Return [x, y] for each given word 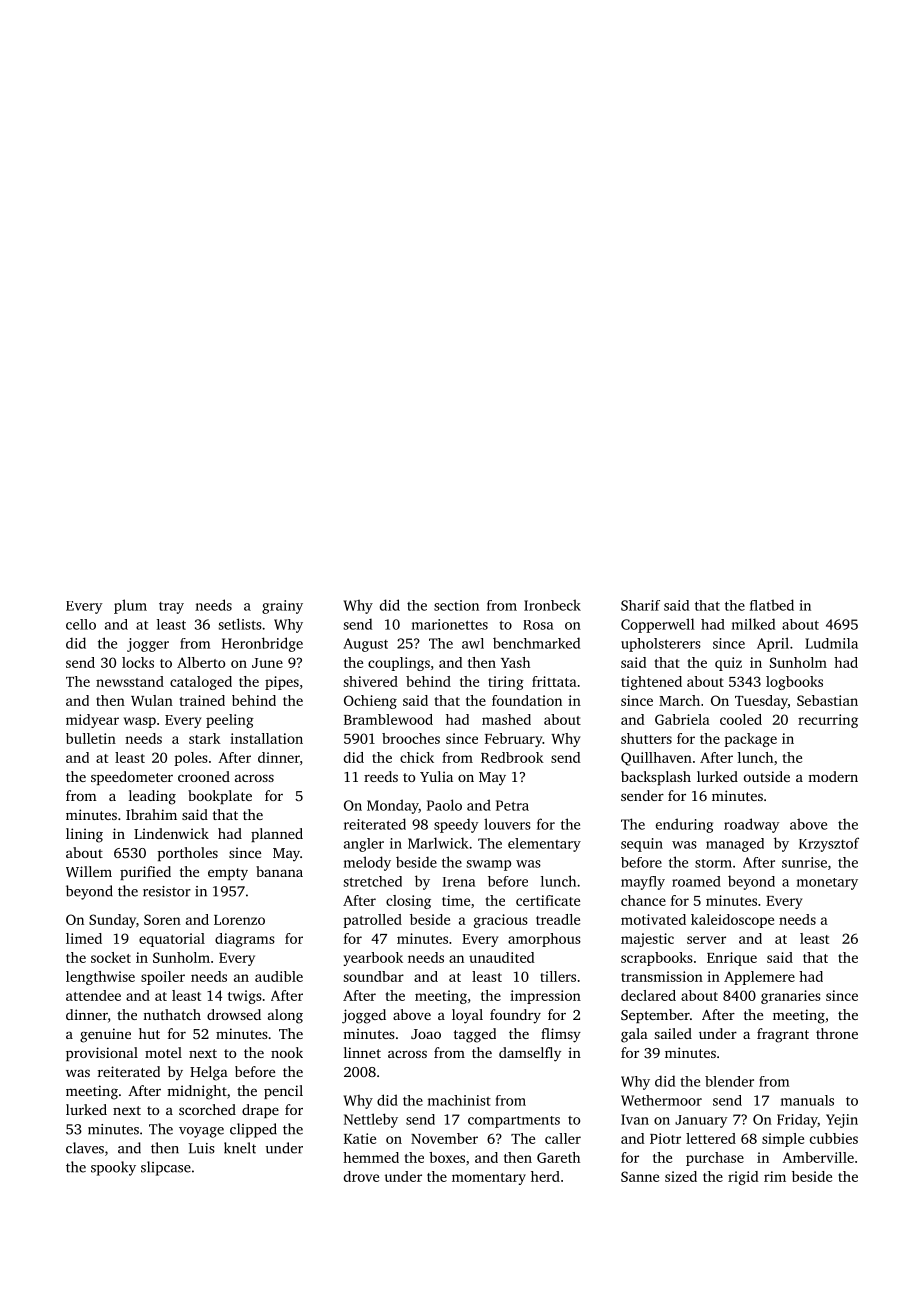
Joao [426, 1034]
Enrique [732, 959]
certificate [548, 900]
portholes [188, 854]
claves [85, 1148]
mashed [506, 719]
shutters [646, 738]
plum [130, 606]
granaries [791, 997]
